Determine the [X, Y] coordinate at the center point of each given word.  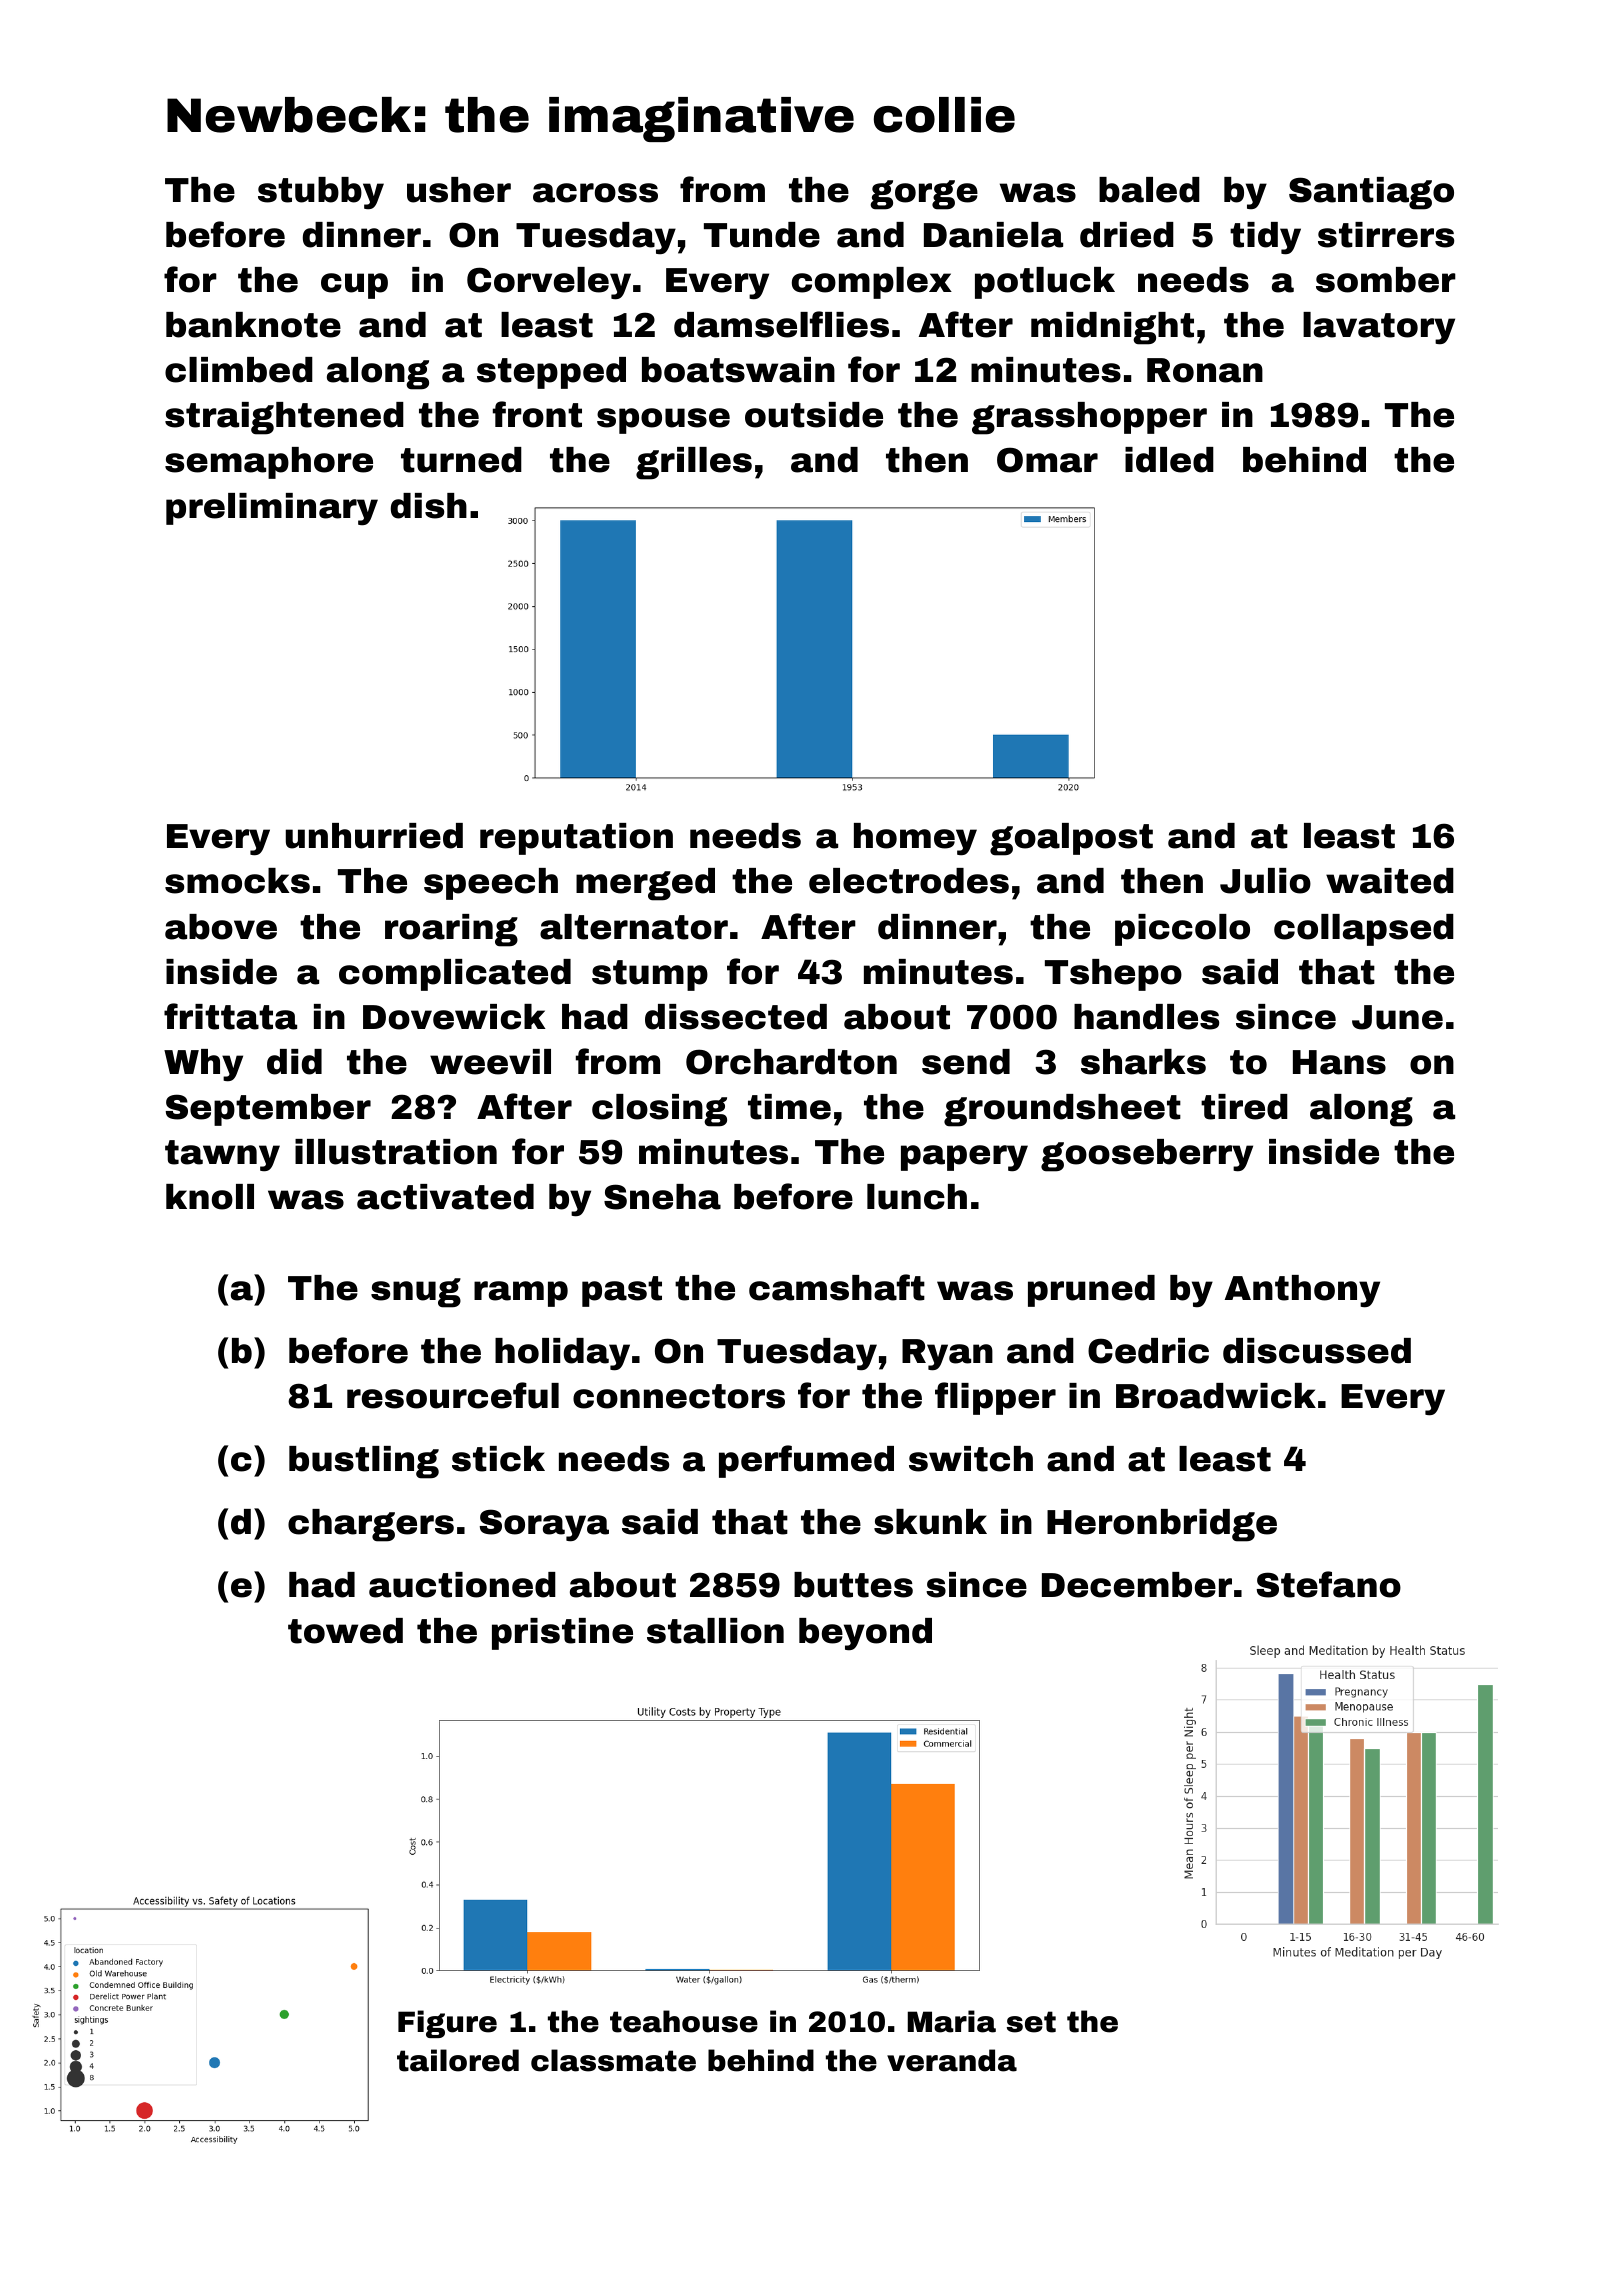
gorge [924, 195]
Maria [952, 2021]
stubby [321, 193]
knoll [210, 1197]
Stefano [1329, 1584]
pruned [1091, 1291]
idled [1169, 460]
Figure [447, 2024]
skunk [930, 1522]
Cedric [1148, 1351]
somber [1386, 280]
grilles [694, 463]
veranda [952, 2060]
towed [345, 1631]
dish [429, 506]
